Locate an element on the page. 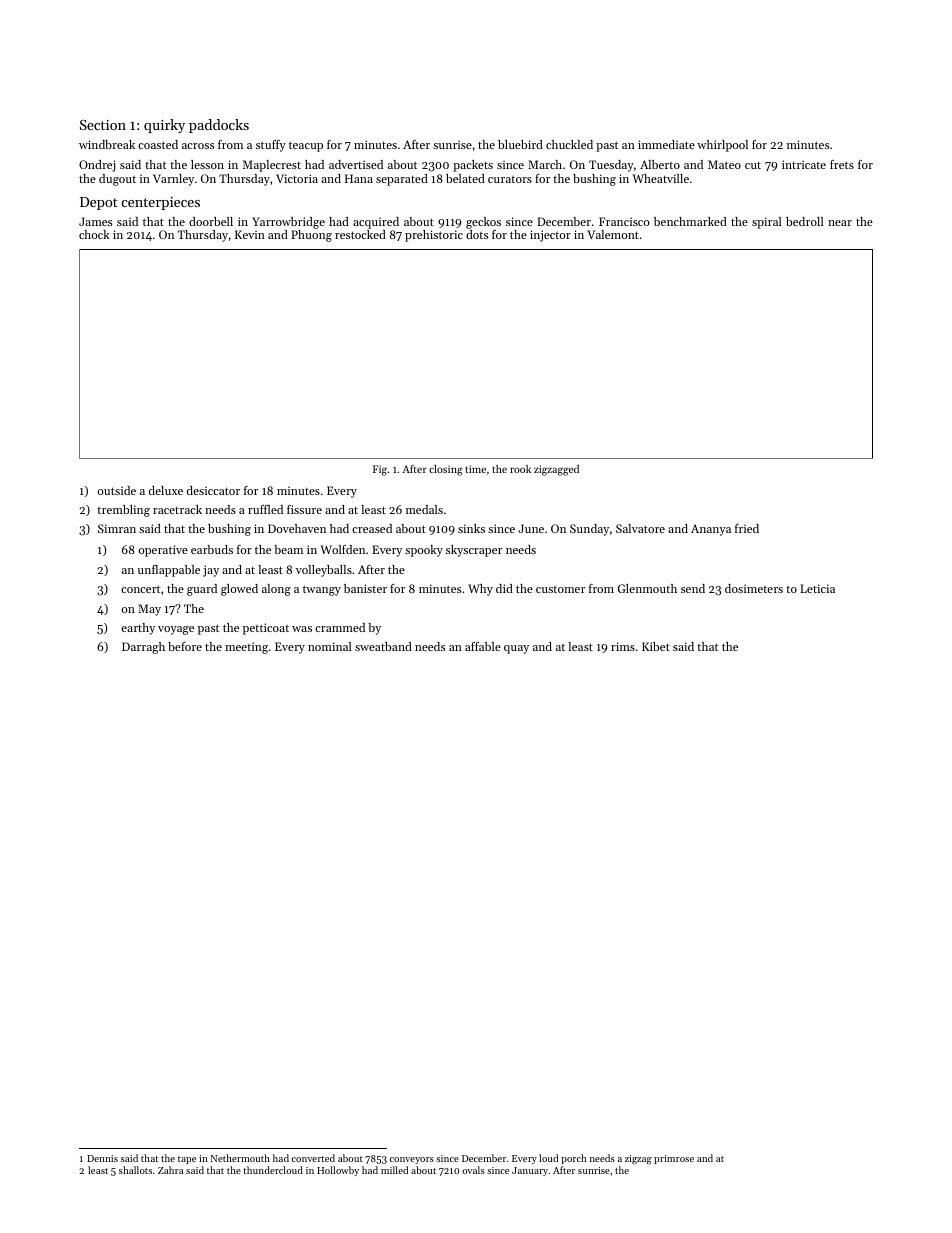 The width and height of the page is (952, 1233). Nethermouth is located at coordinates (240, 1158).
